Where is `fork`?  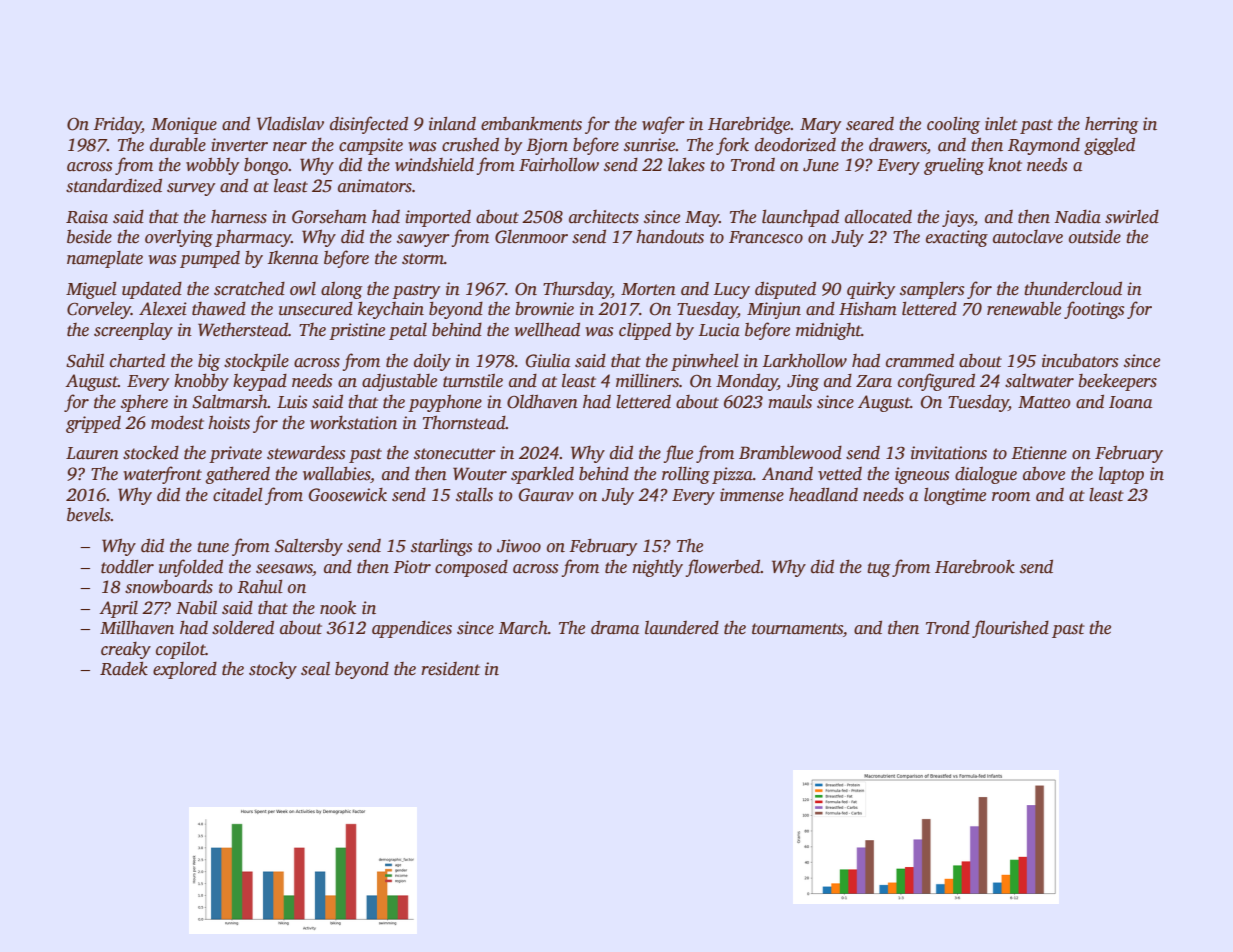 fork is located at coordinates (732, 146).
